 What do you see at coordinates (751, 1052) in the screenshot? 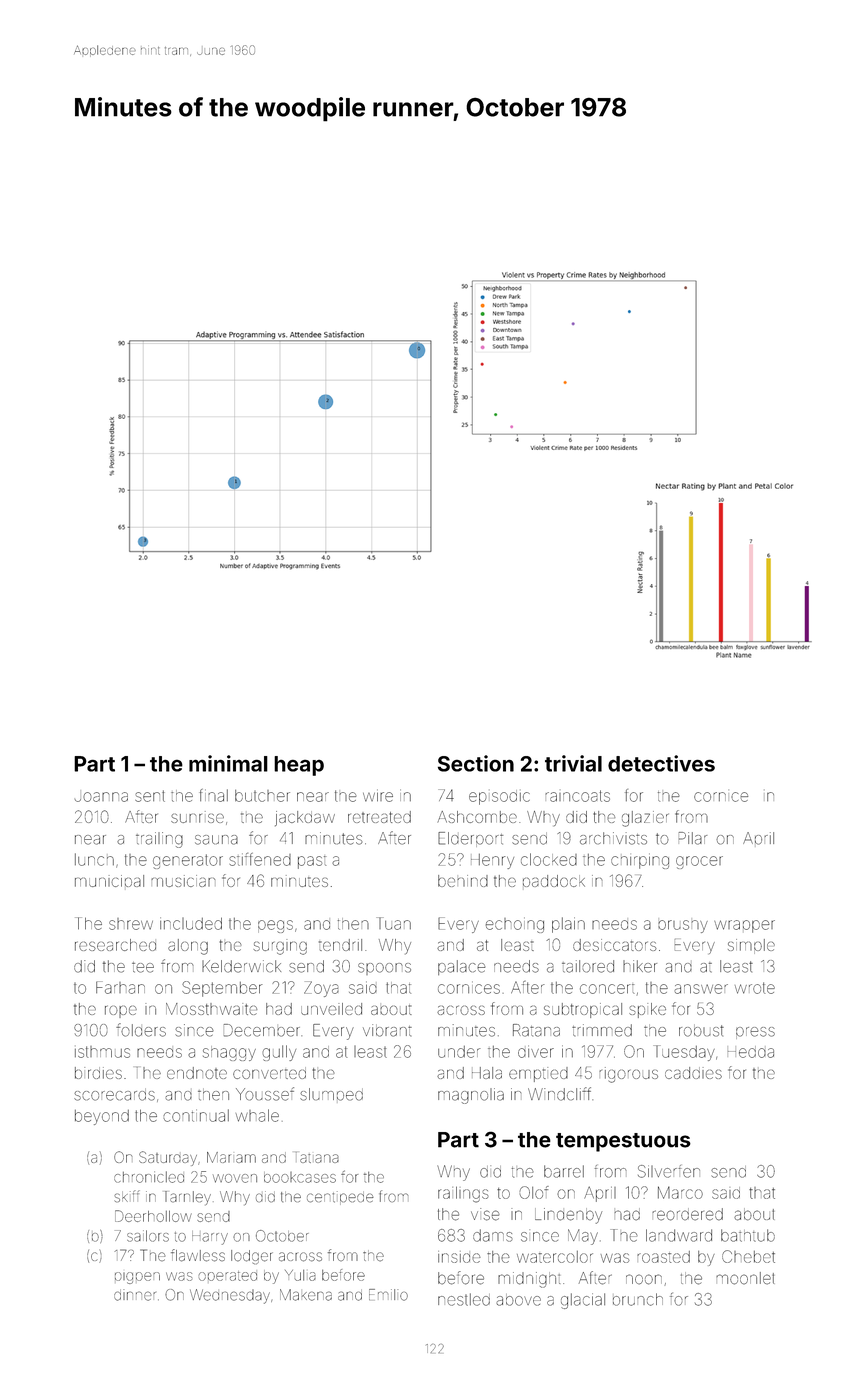
I see `Hedda` at bounding box center [751, 1052].
